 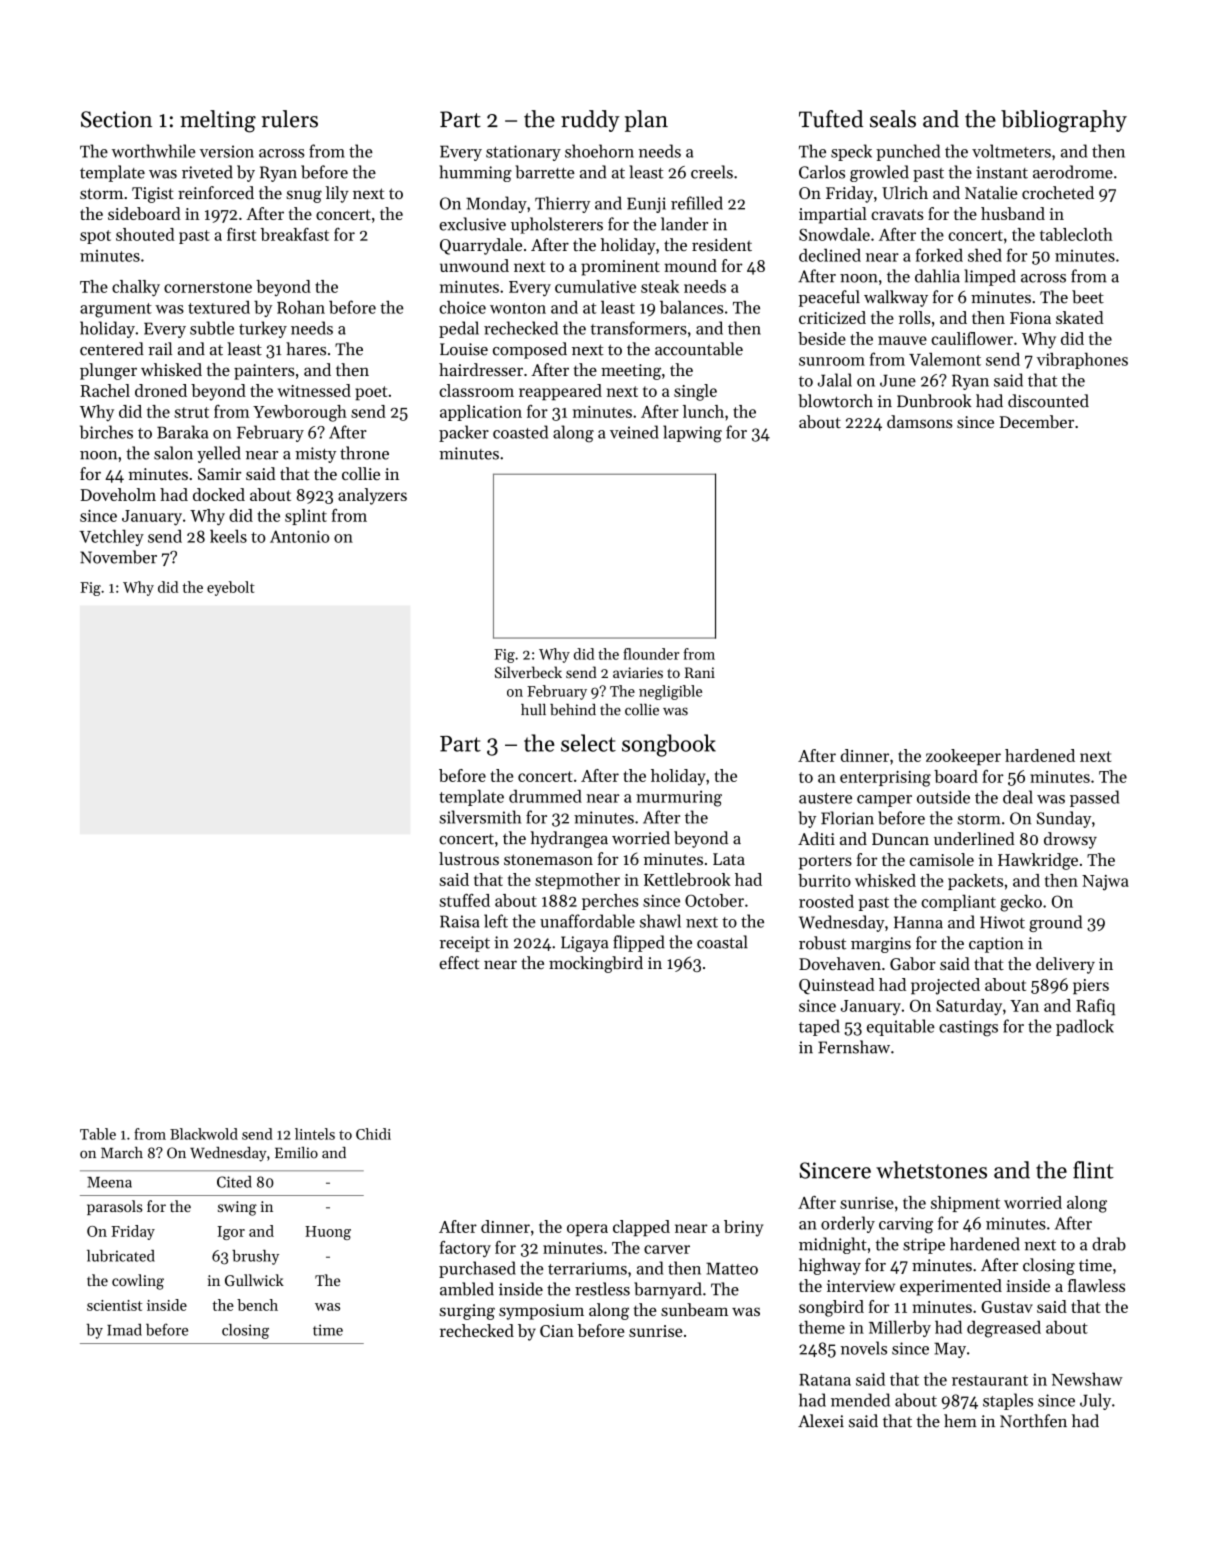 I want to click on degreased, so click(x=1004, y=1329).
